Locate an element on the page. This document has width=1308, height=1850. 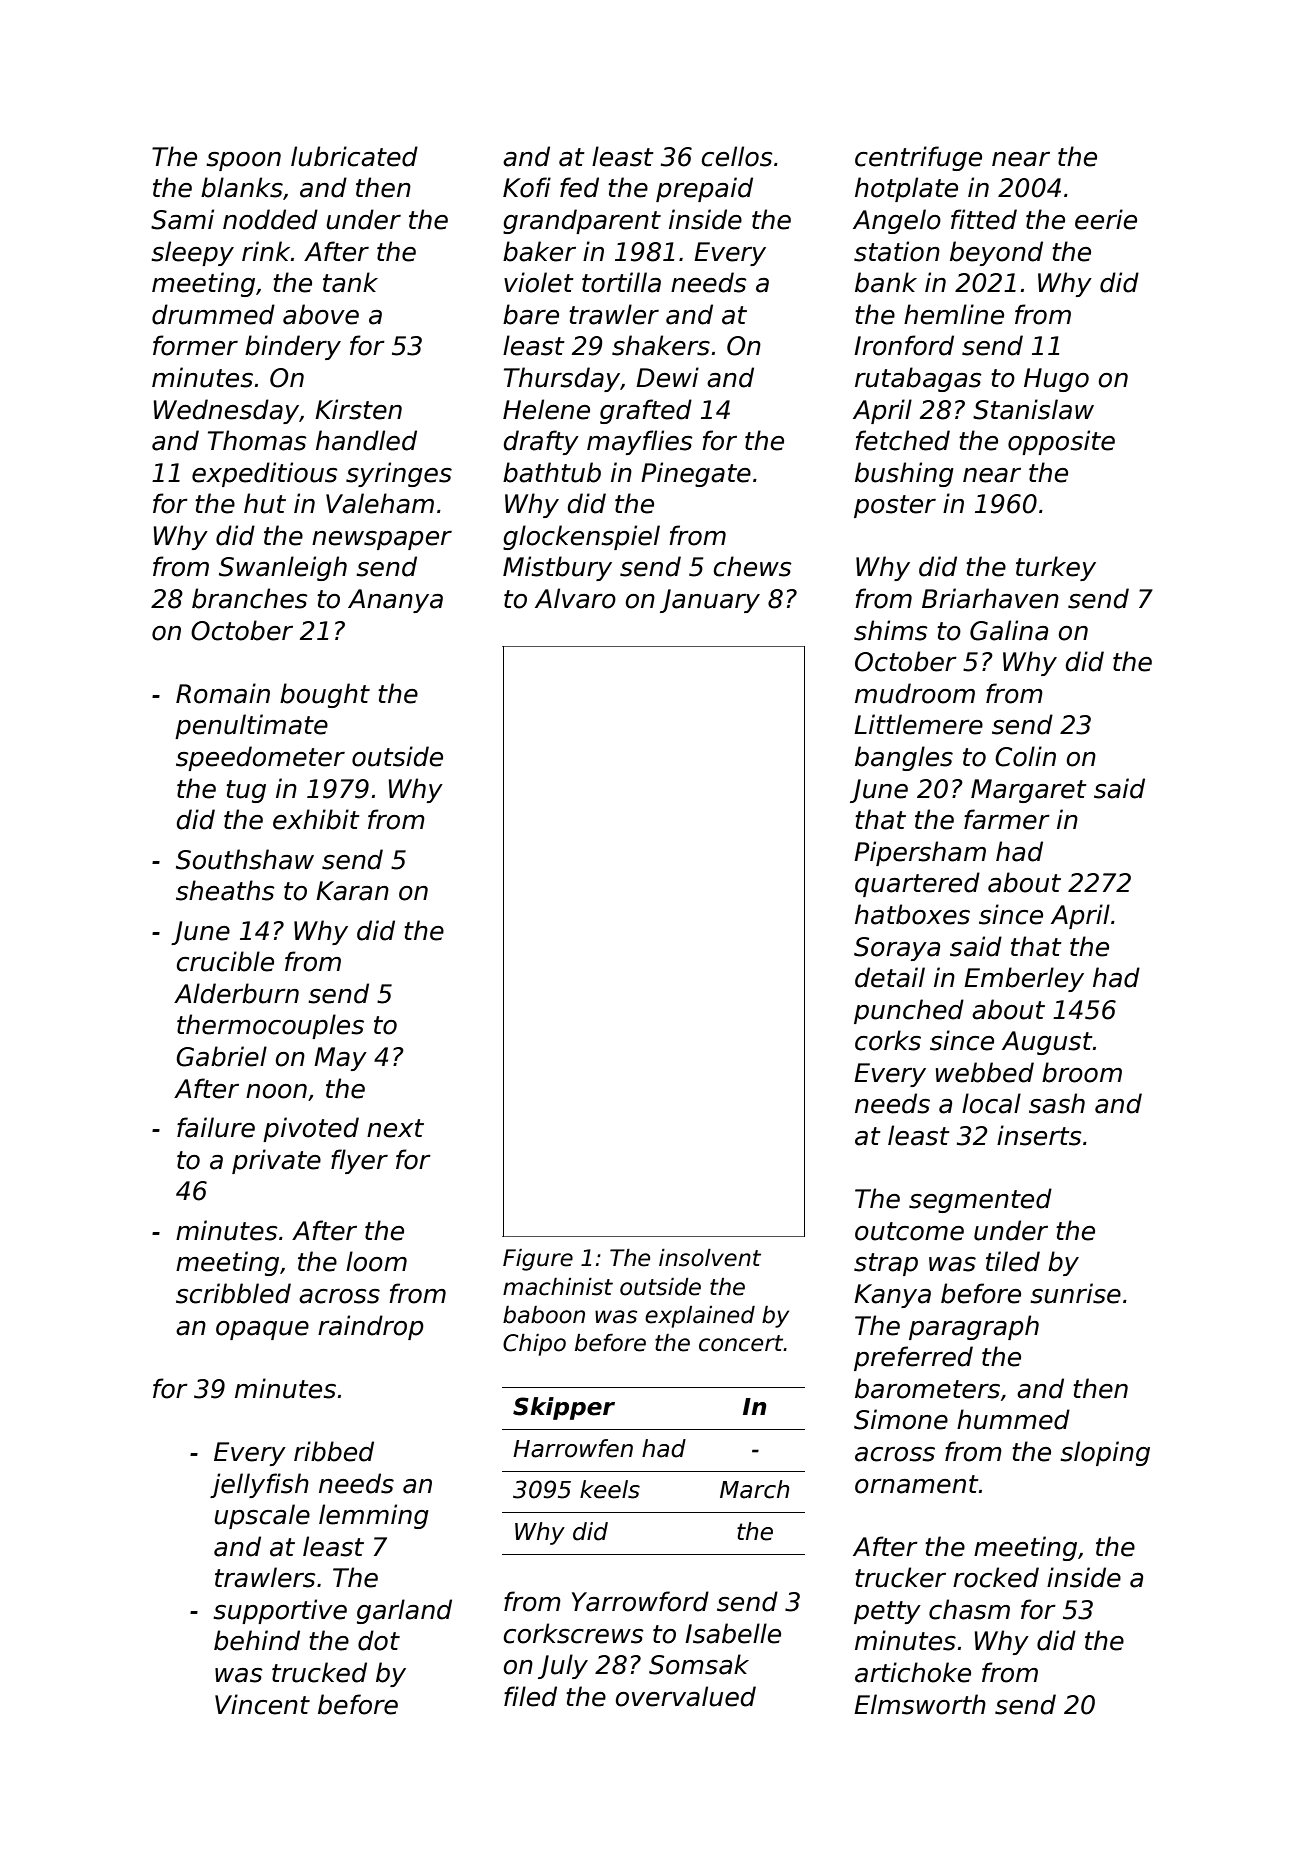
next is located at coordinates (395, 1128).
